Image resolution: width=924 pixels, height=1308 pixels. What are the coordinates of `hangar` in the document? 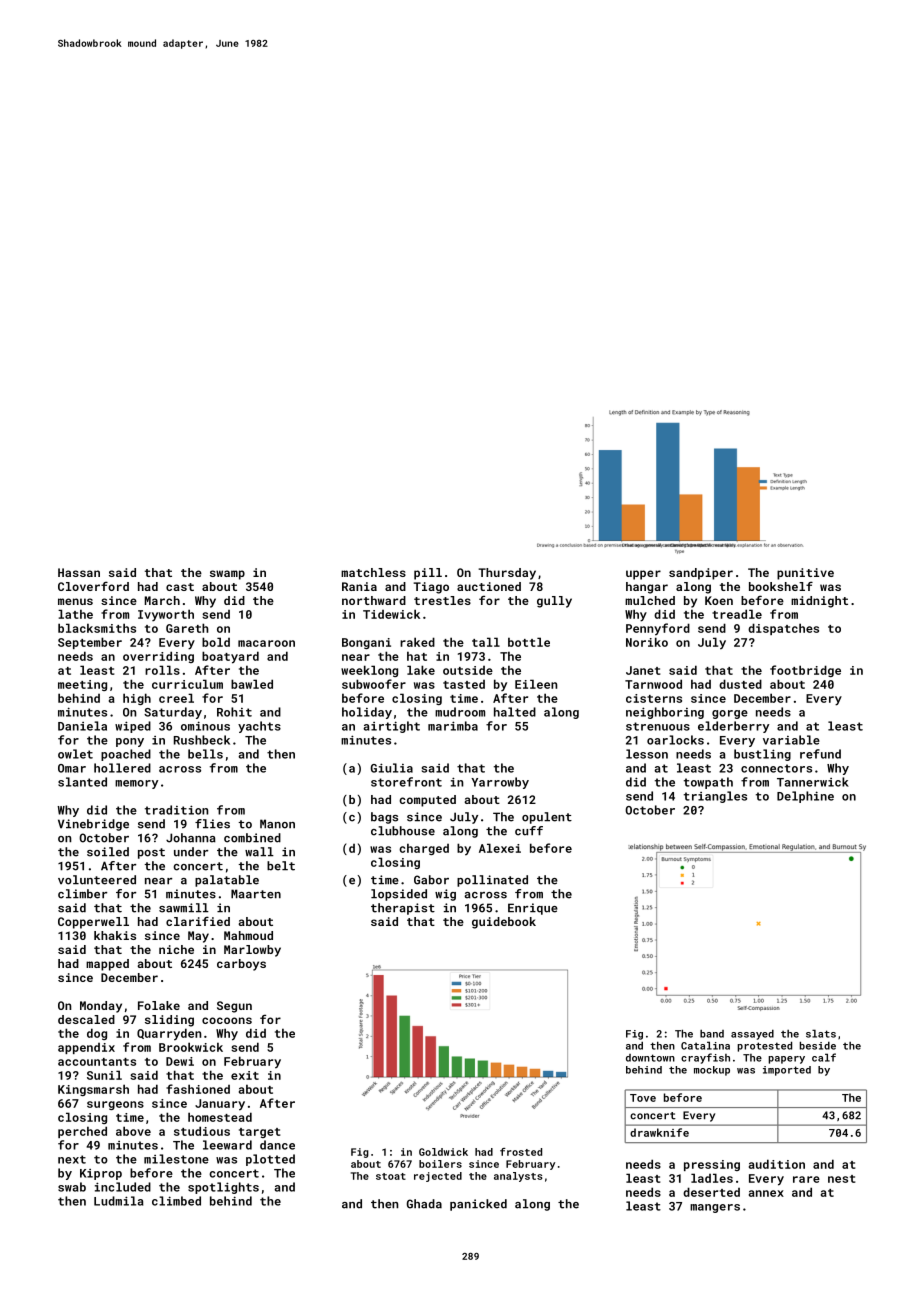 It's located at (647, 588).
